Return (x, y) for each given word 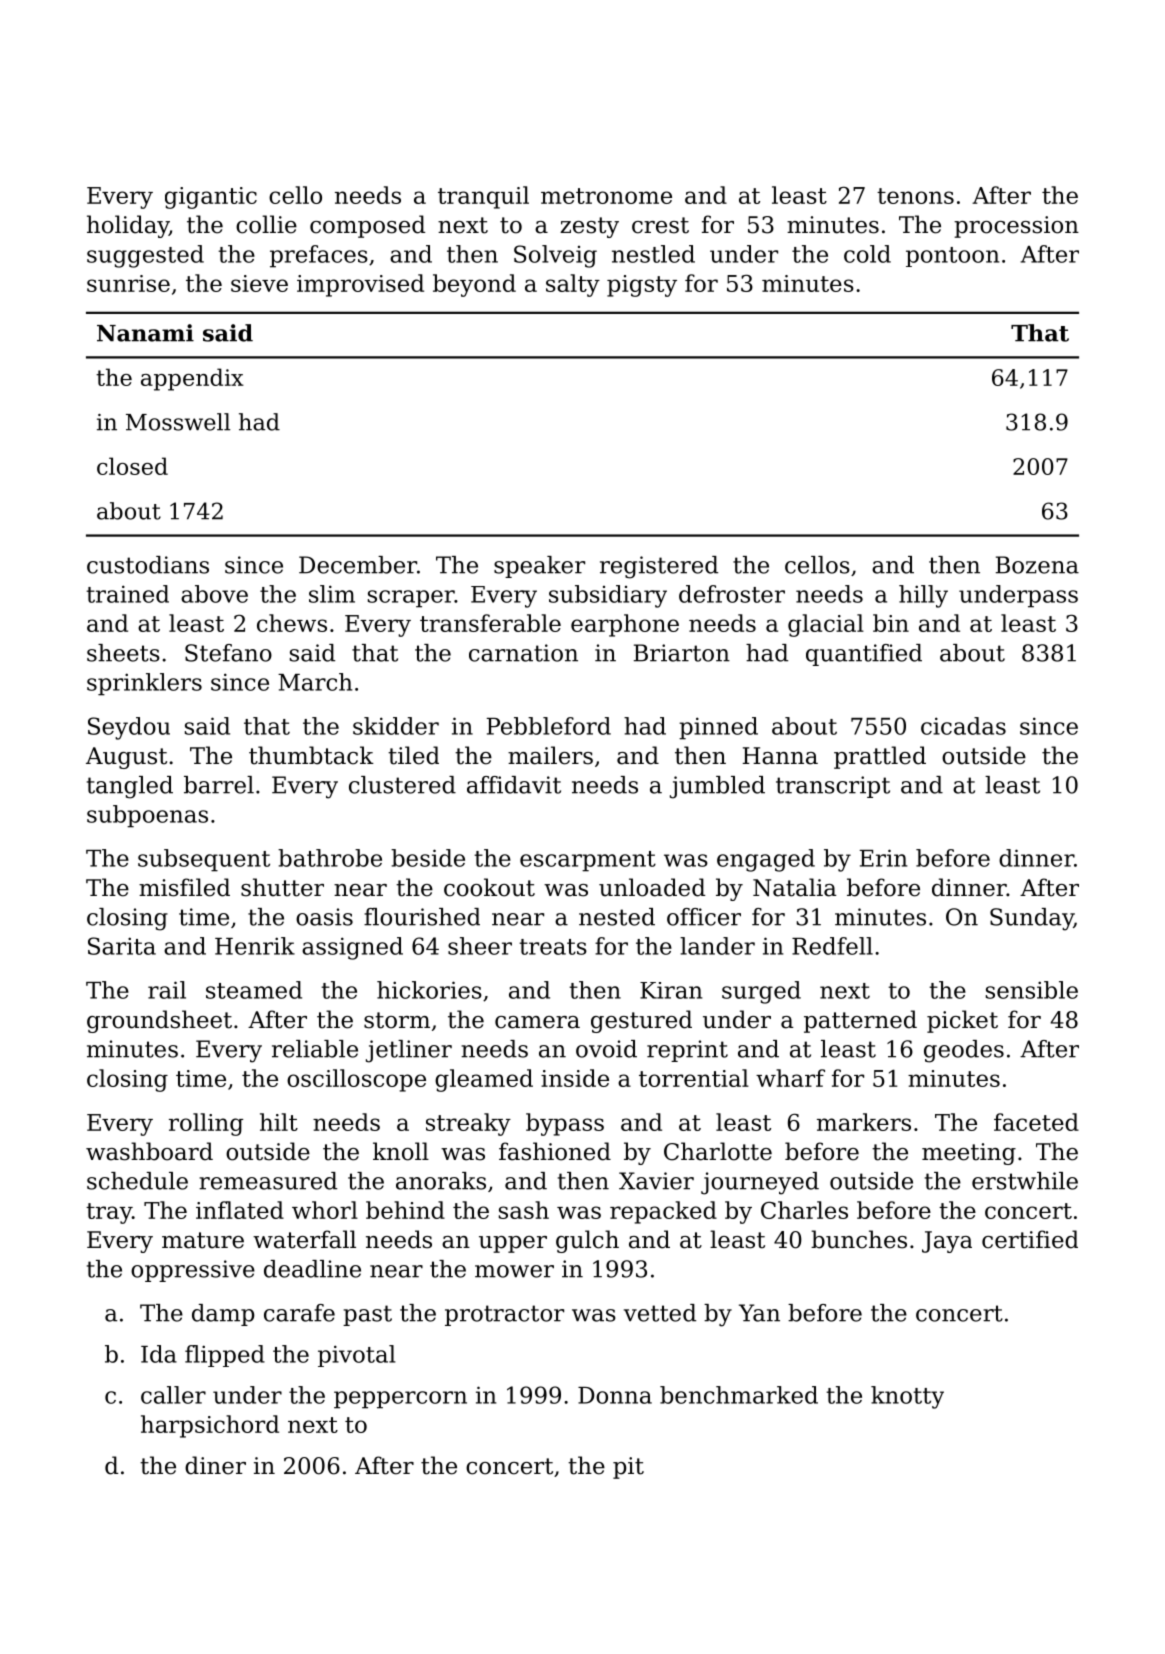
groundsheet (159, 1021)
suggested (145, 256)
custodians (148, 565)
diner (215, 1465)
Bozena (1037, 565)
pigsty (642, 286)
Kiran (671, 990)
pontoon (952, 257)
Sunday (1032, 919)
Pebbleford (549, 726)
